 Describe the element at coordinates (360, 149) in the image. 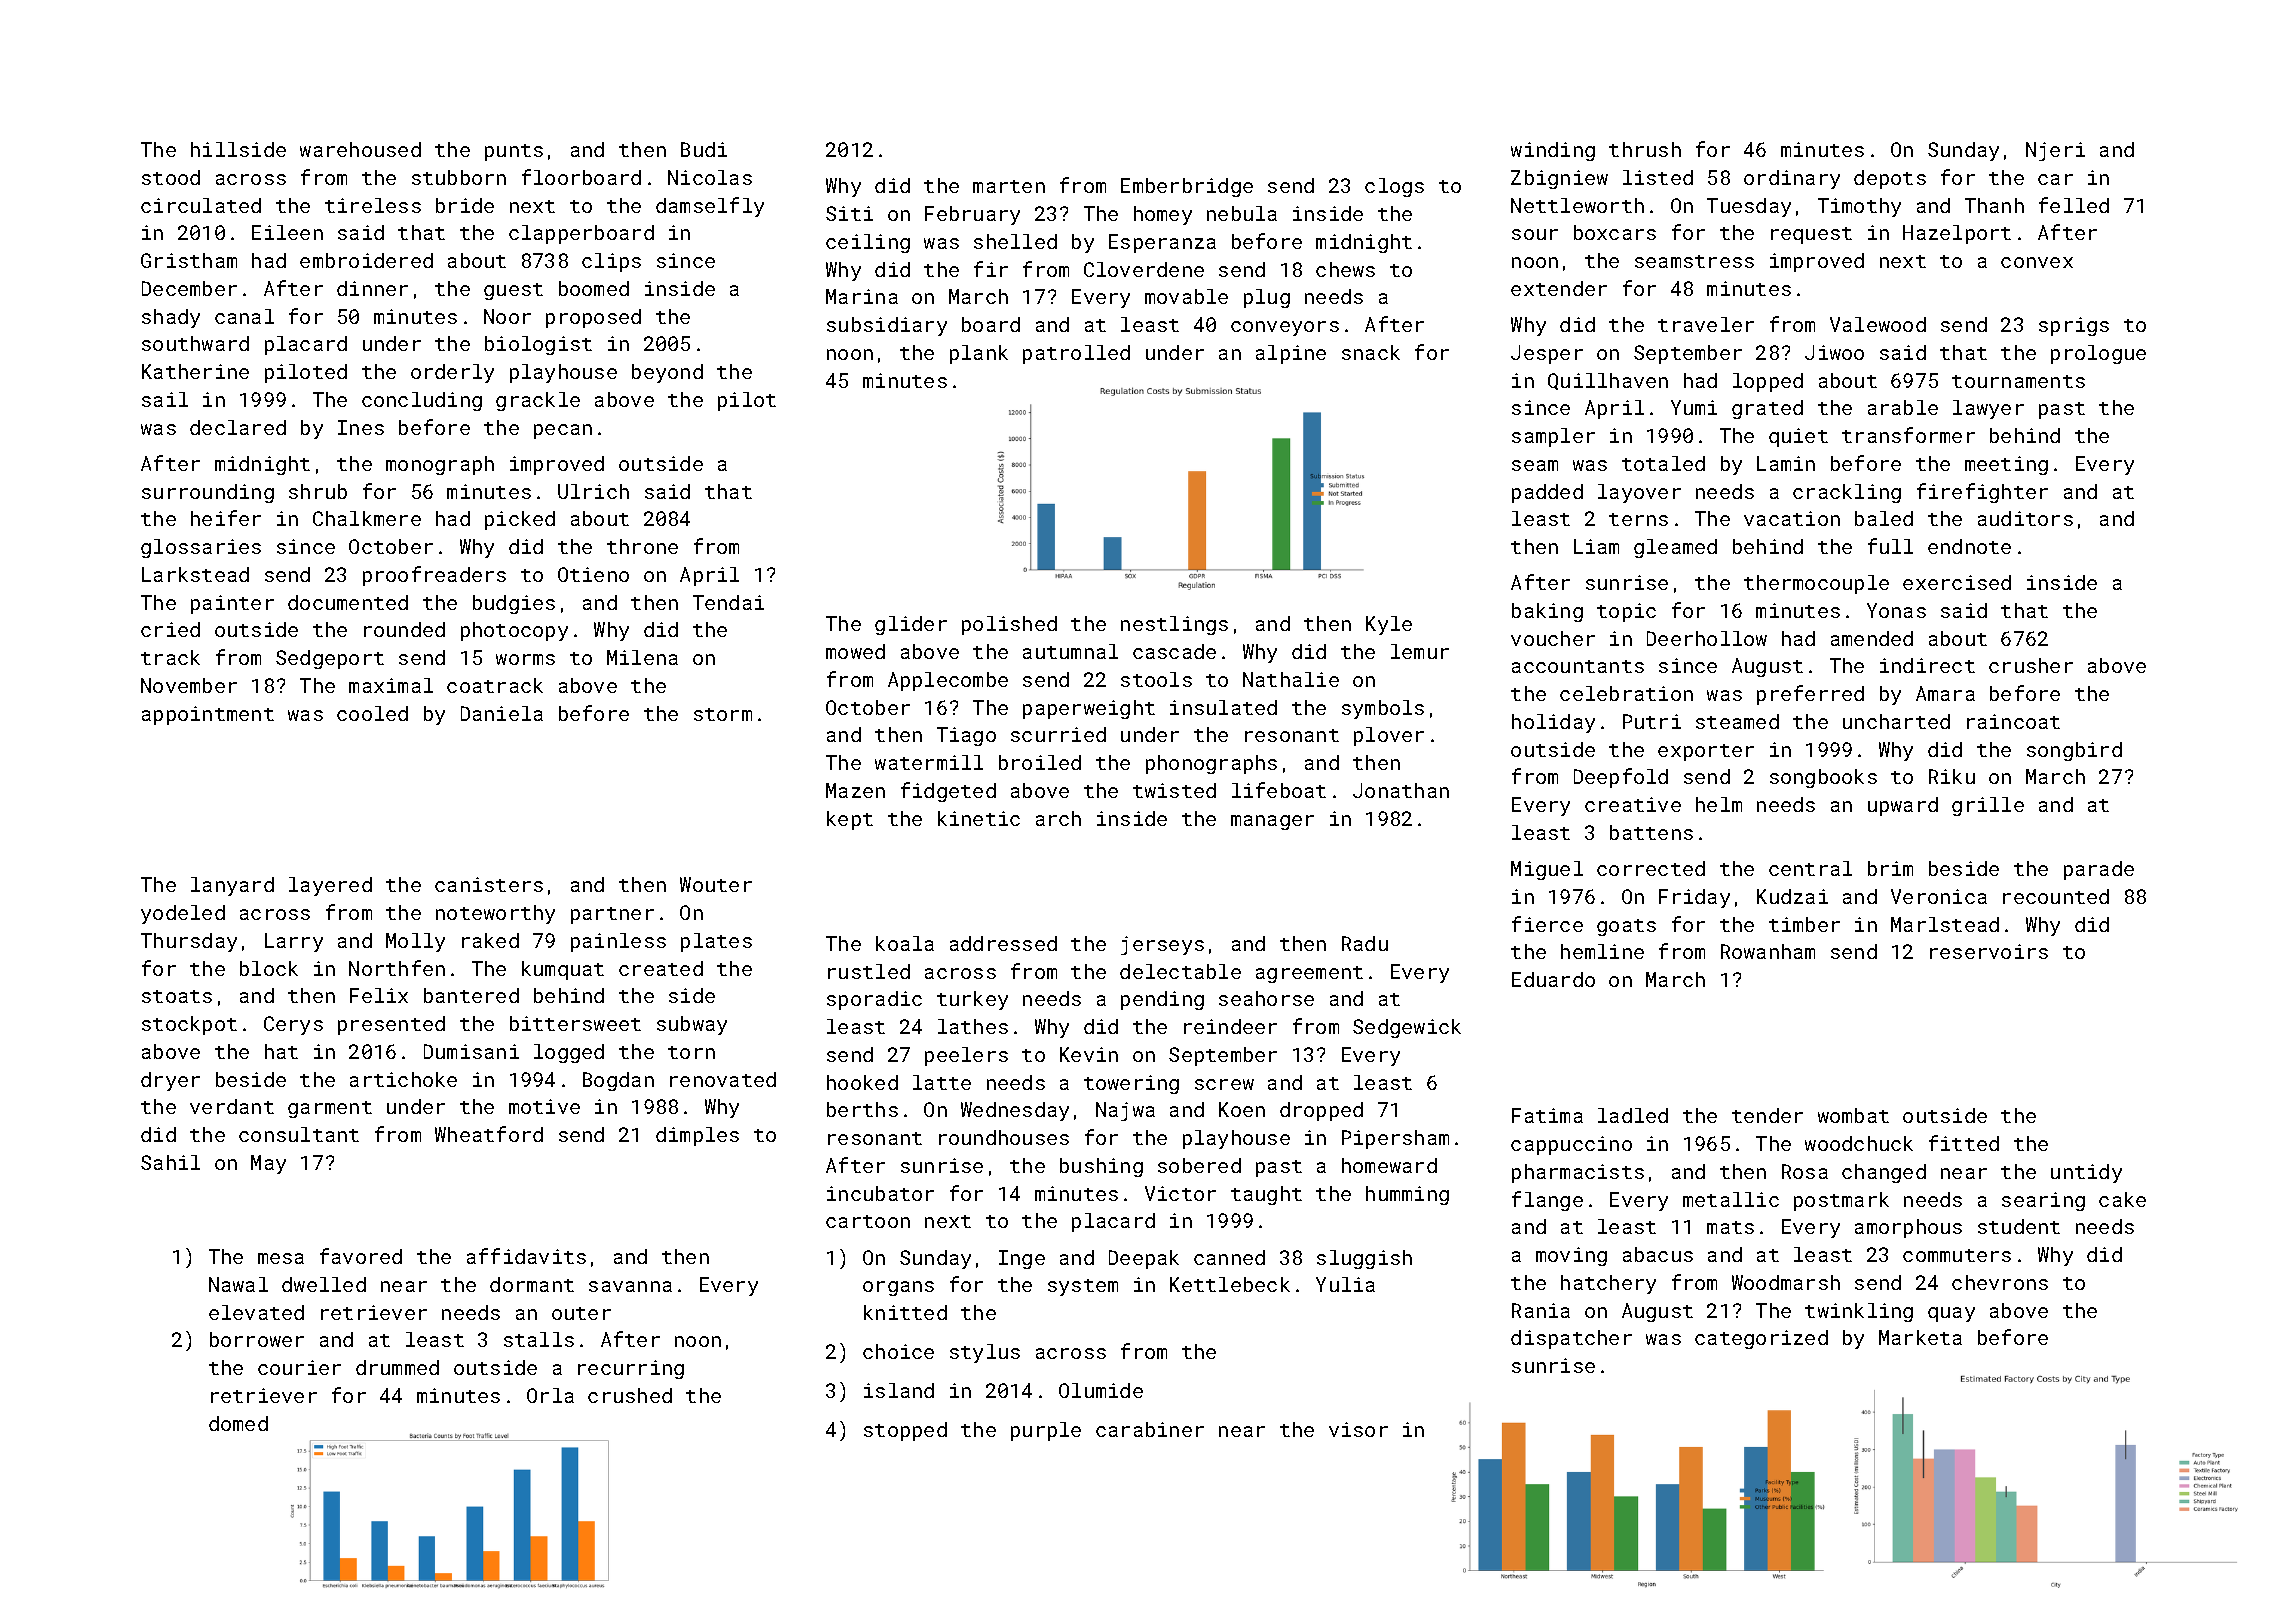

I see `warehoused` at that location.
